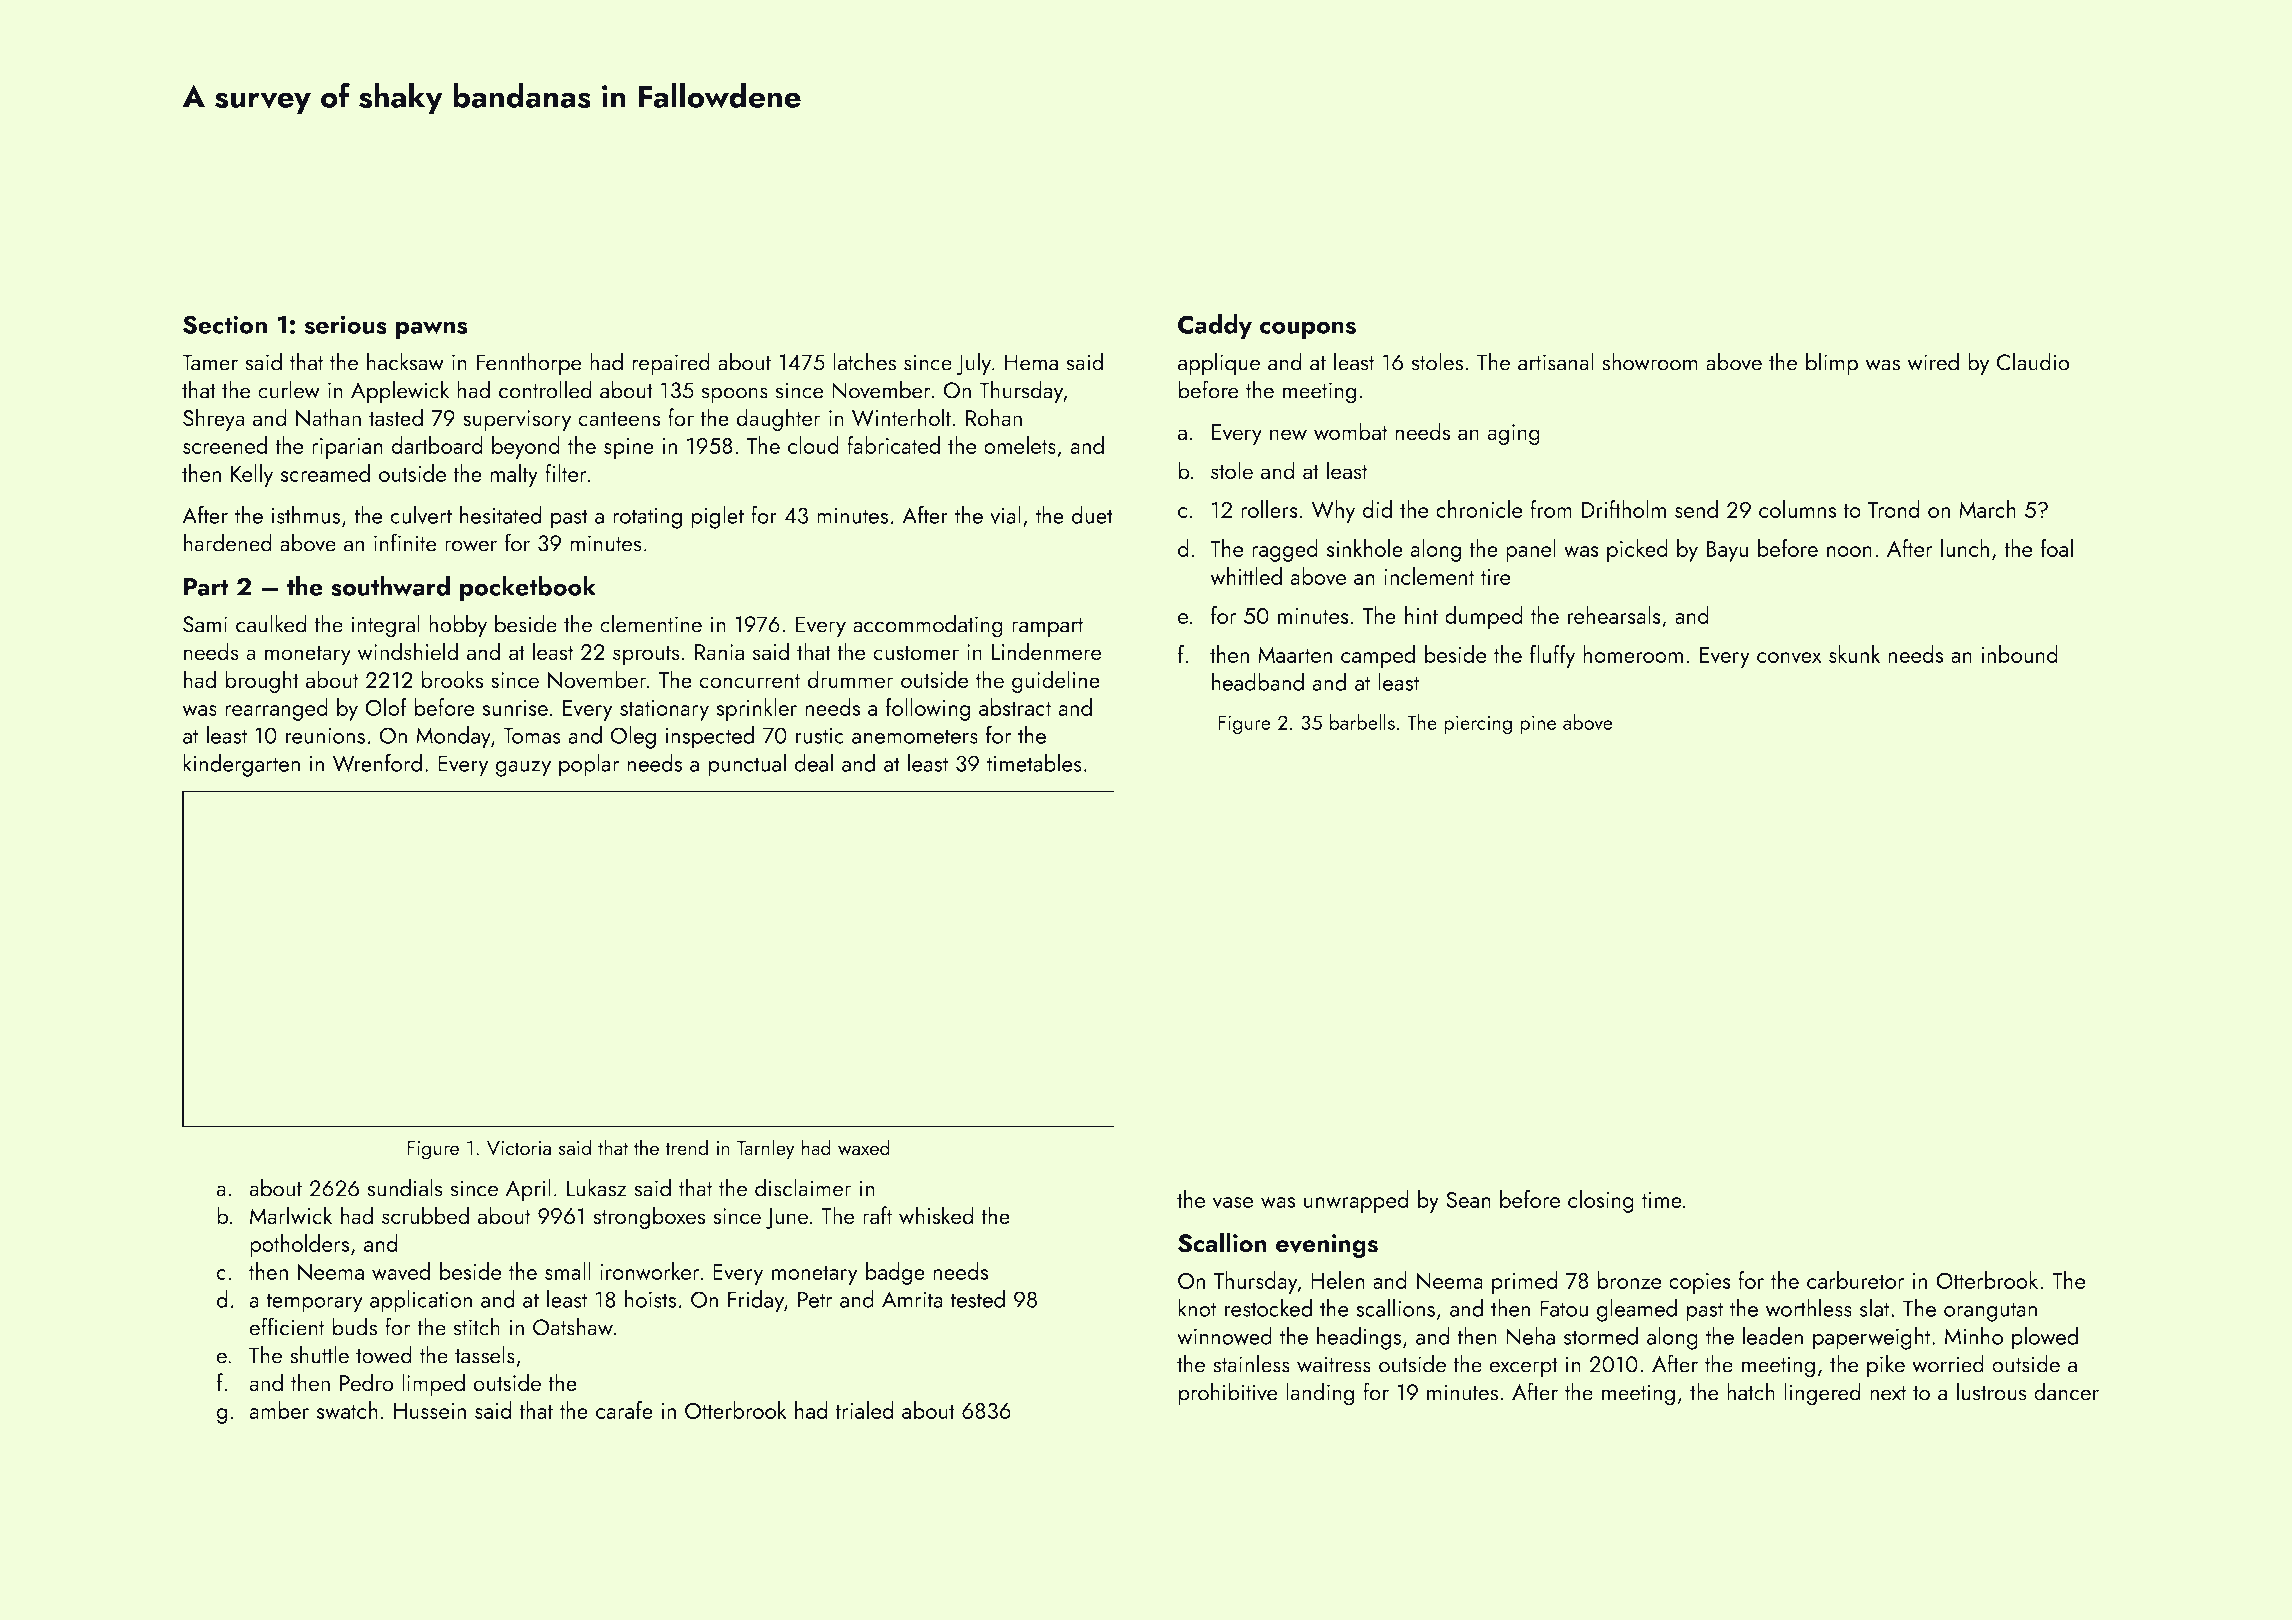 The height and width of the screenshot is (1620, 2292). Describe the element at coordinates (205, 624) in the screenshot. I see `Sami` at that location.
